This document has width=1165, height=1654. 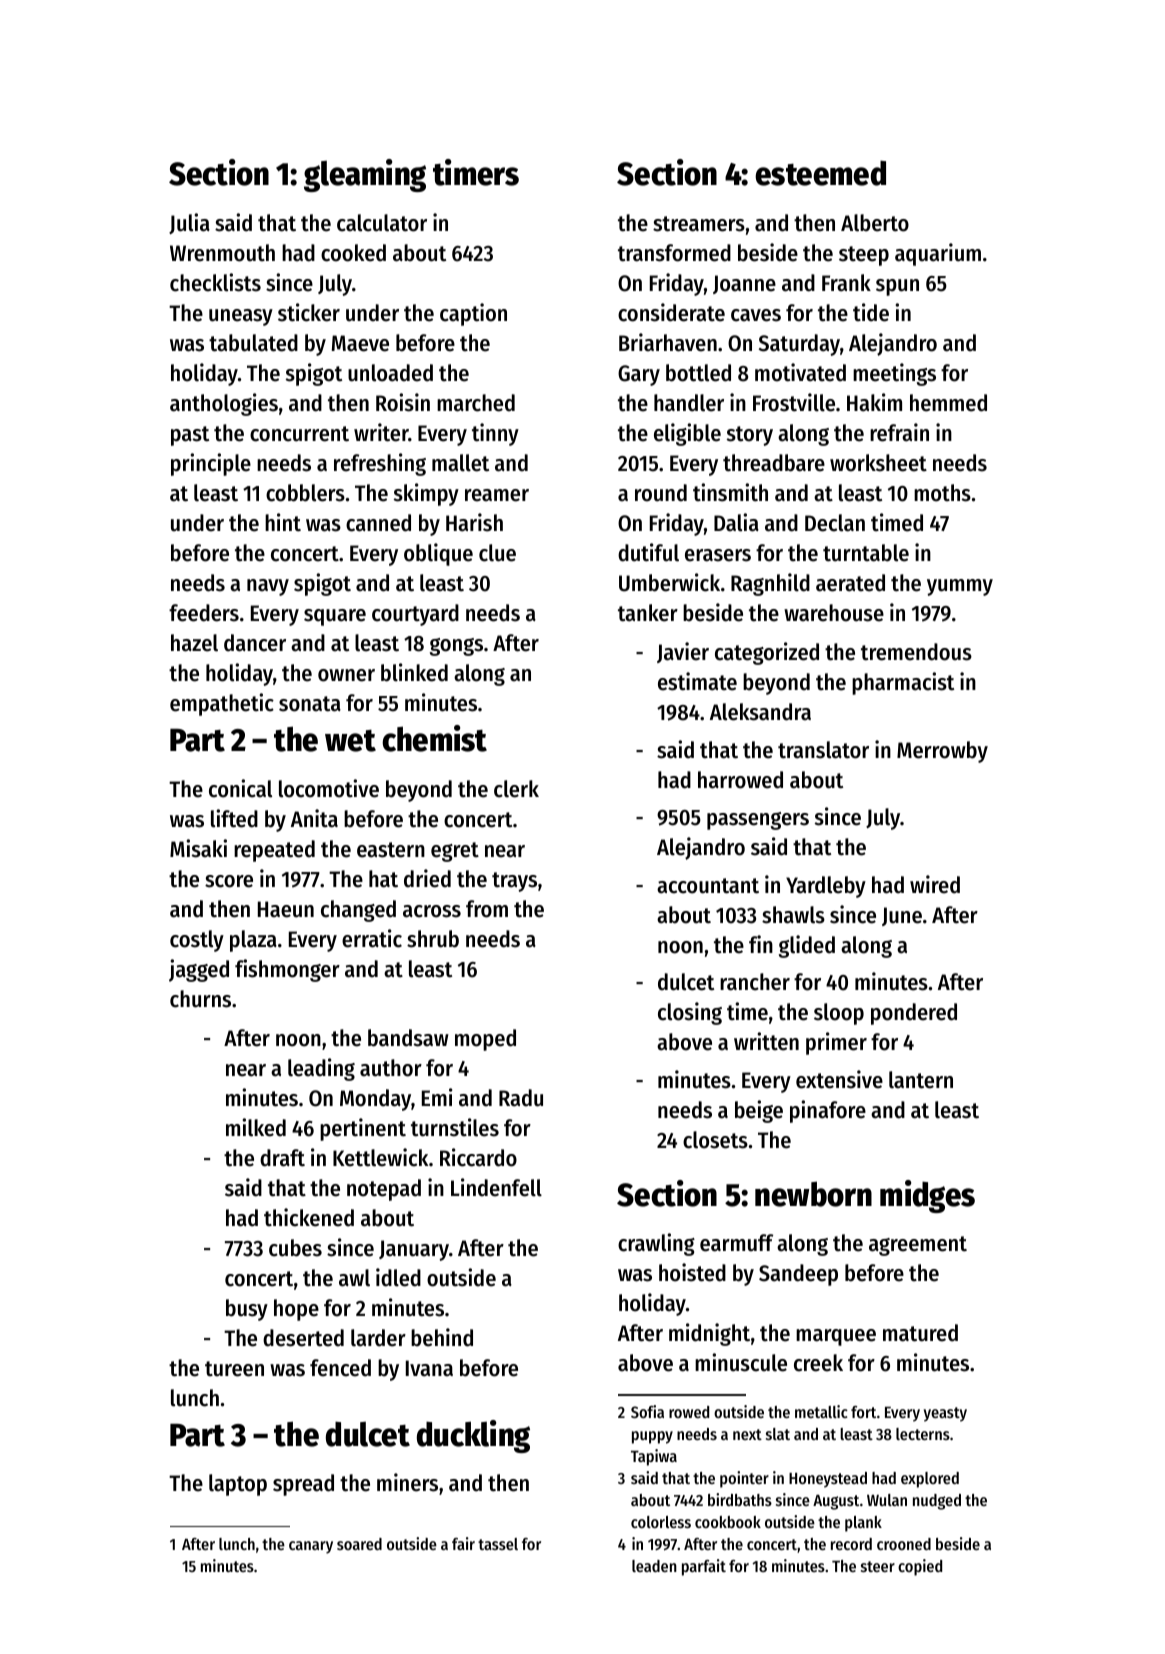 What do you see at coordinates (211, 464) in the document?
I see `principle` at bounding box center [211, 464].
